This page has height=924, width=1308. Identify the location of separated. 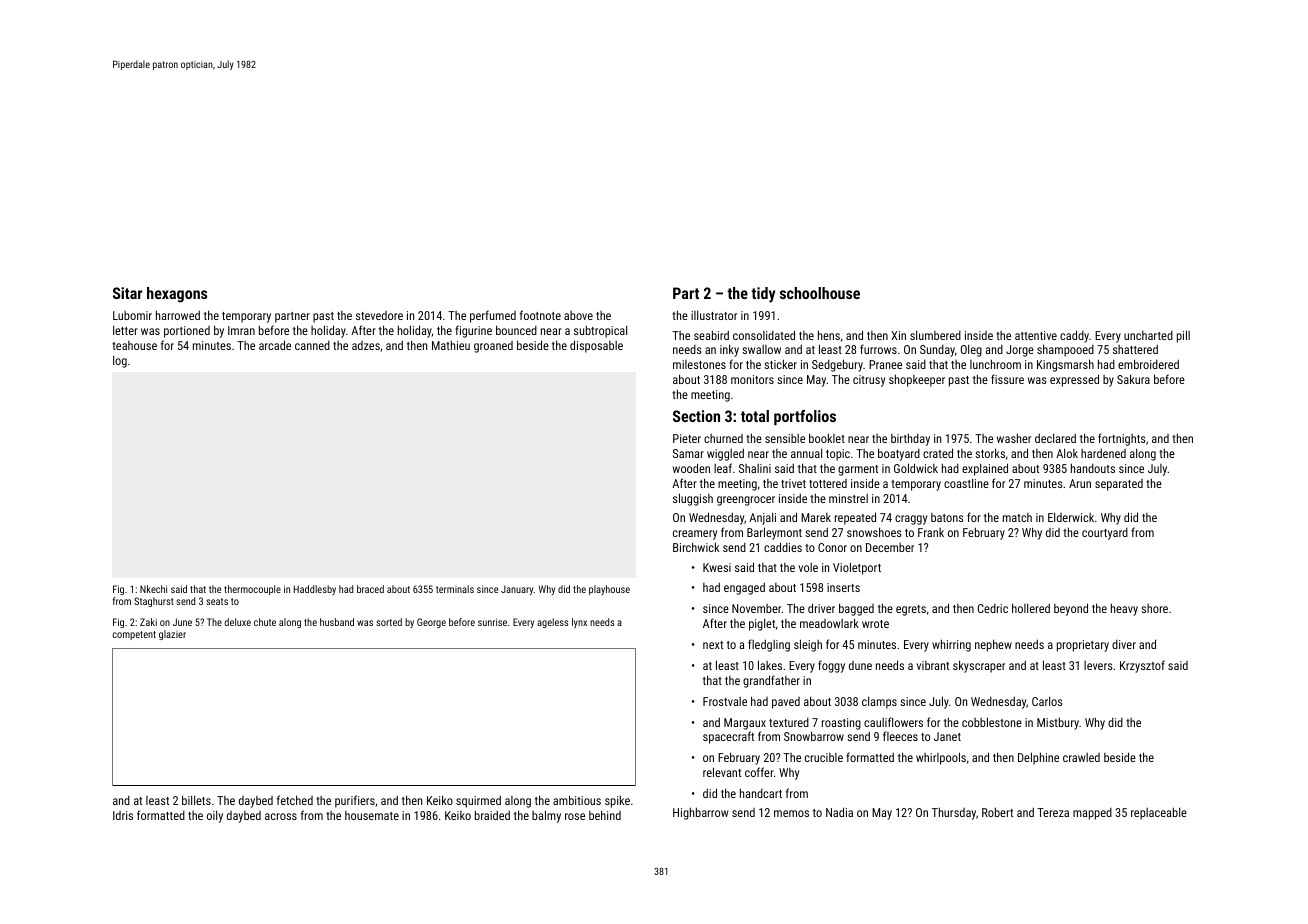
(1119, 485).
